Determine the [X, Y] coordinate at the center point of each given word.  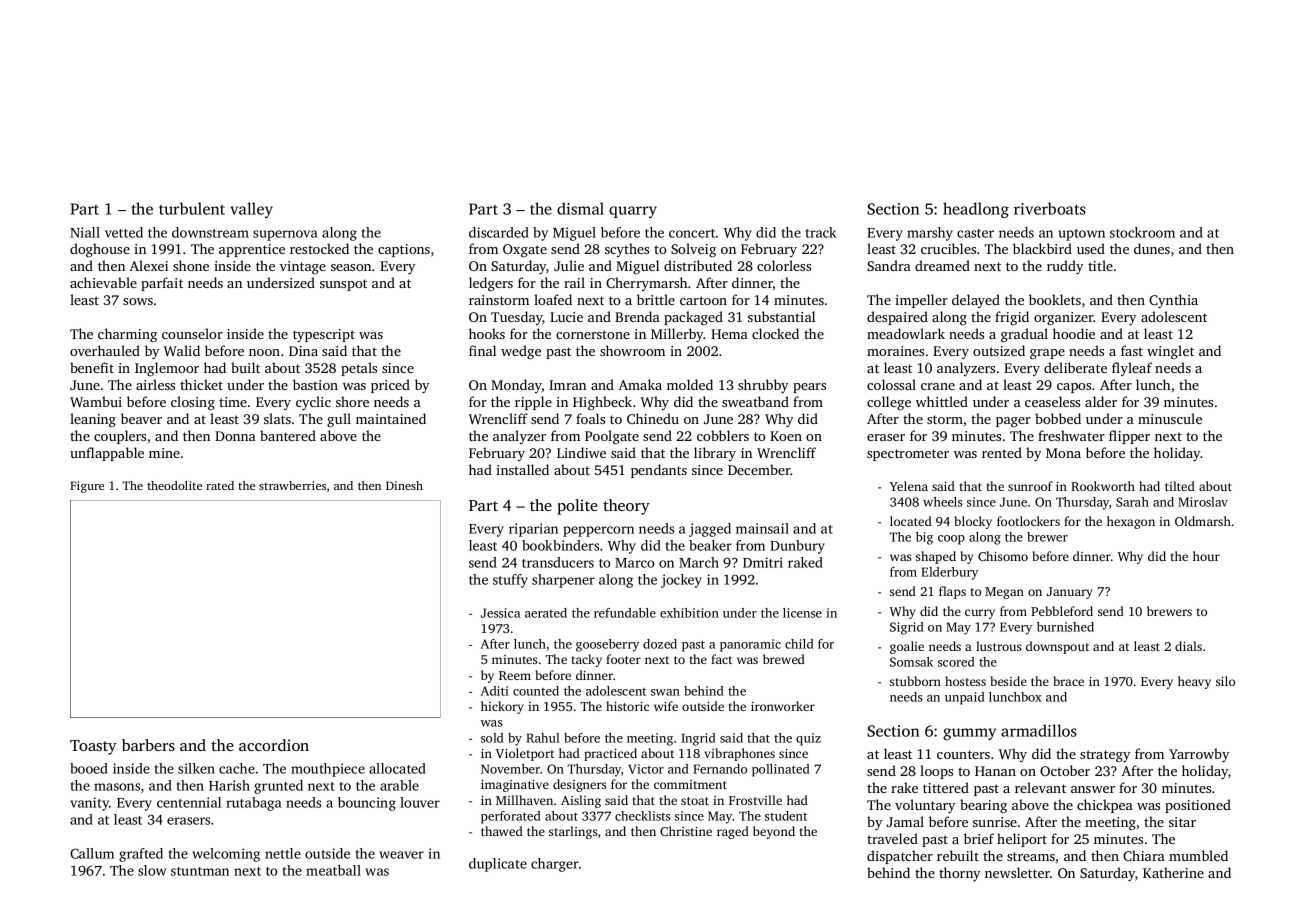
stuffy [510, 581]
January [1070, 593]
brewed [784, 659]
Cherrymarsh [646, 284]
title [1100, 265]
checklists [642, 816]
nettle [283, 853]
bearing [983, 806]
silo [1225, 681]
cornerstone [593, 334]
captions [404, 250]
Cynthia [1173, 301]
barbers [148, 745]
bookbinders [560, 545]
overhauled [105, 350]
